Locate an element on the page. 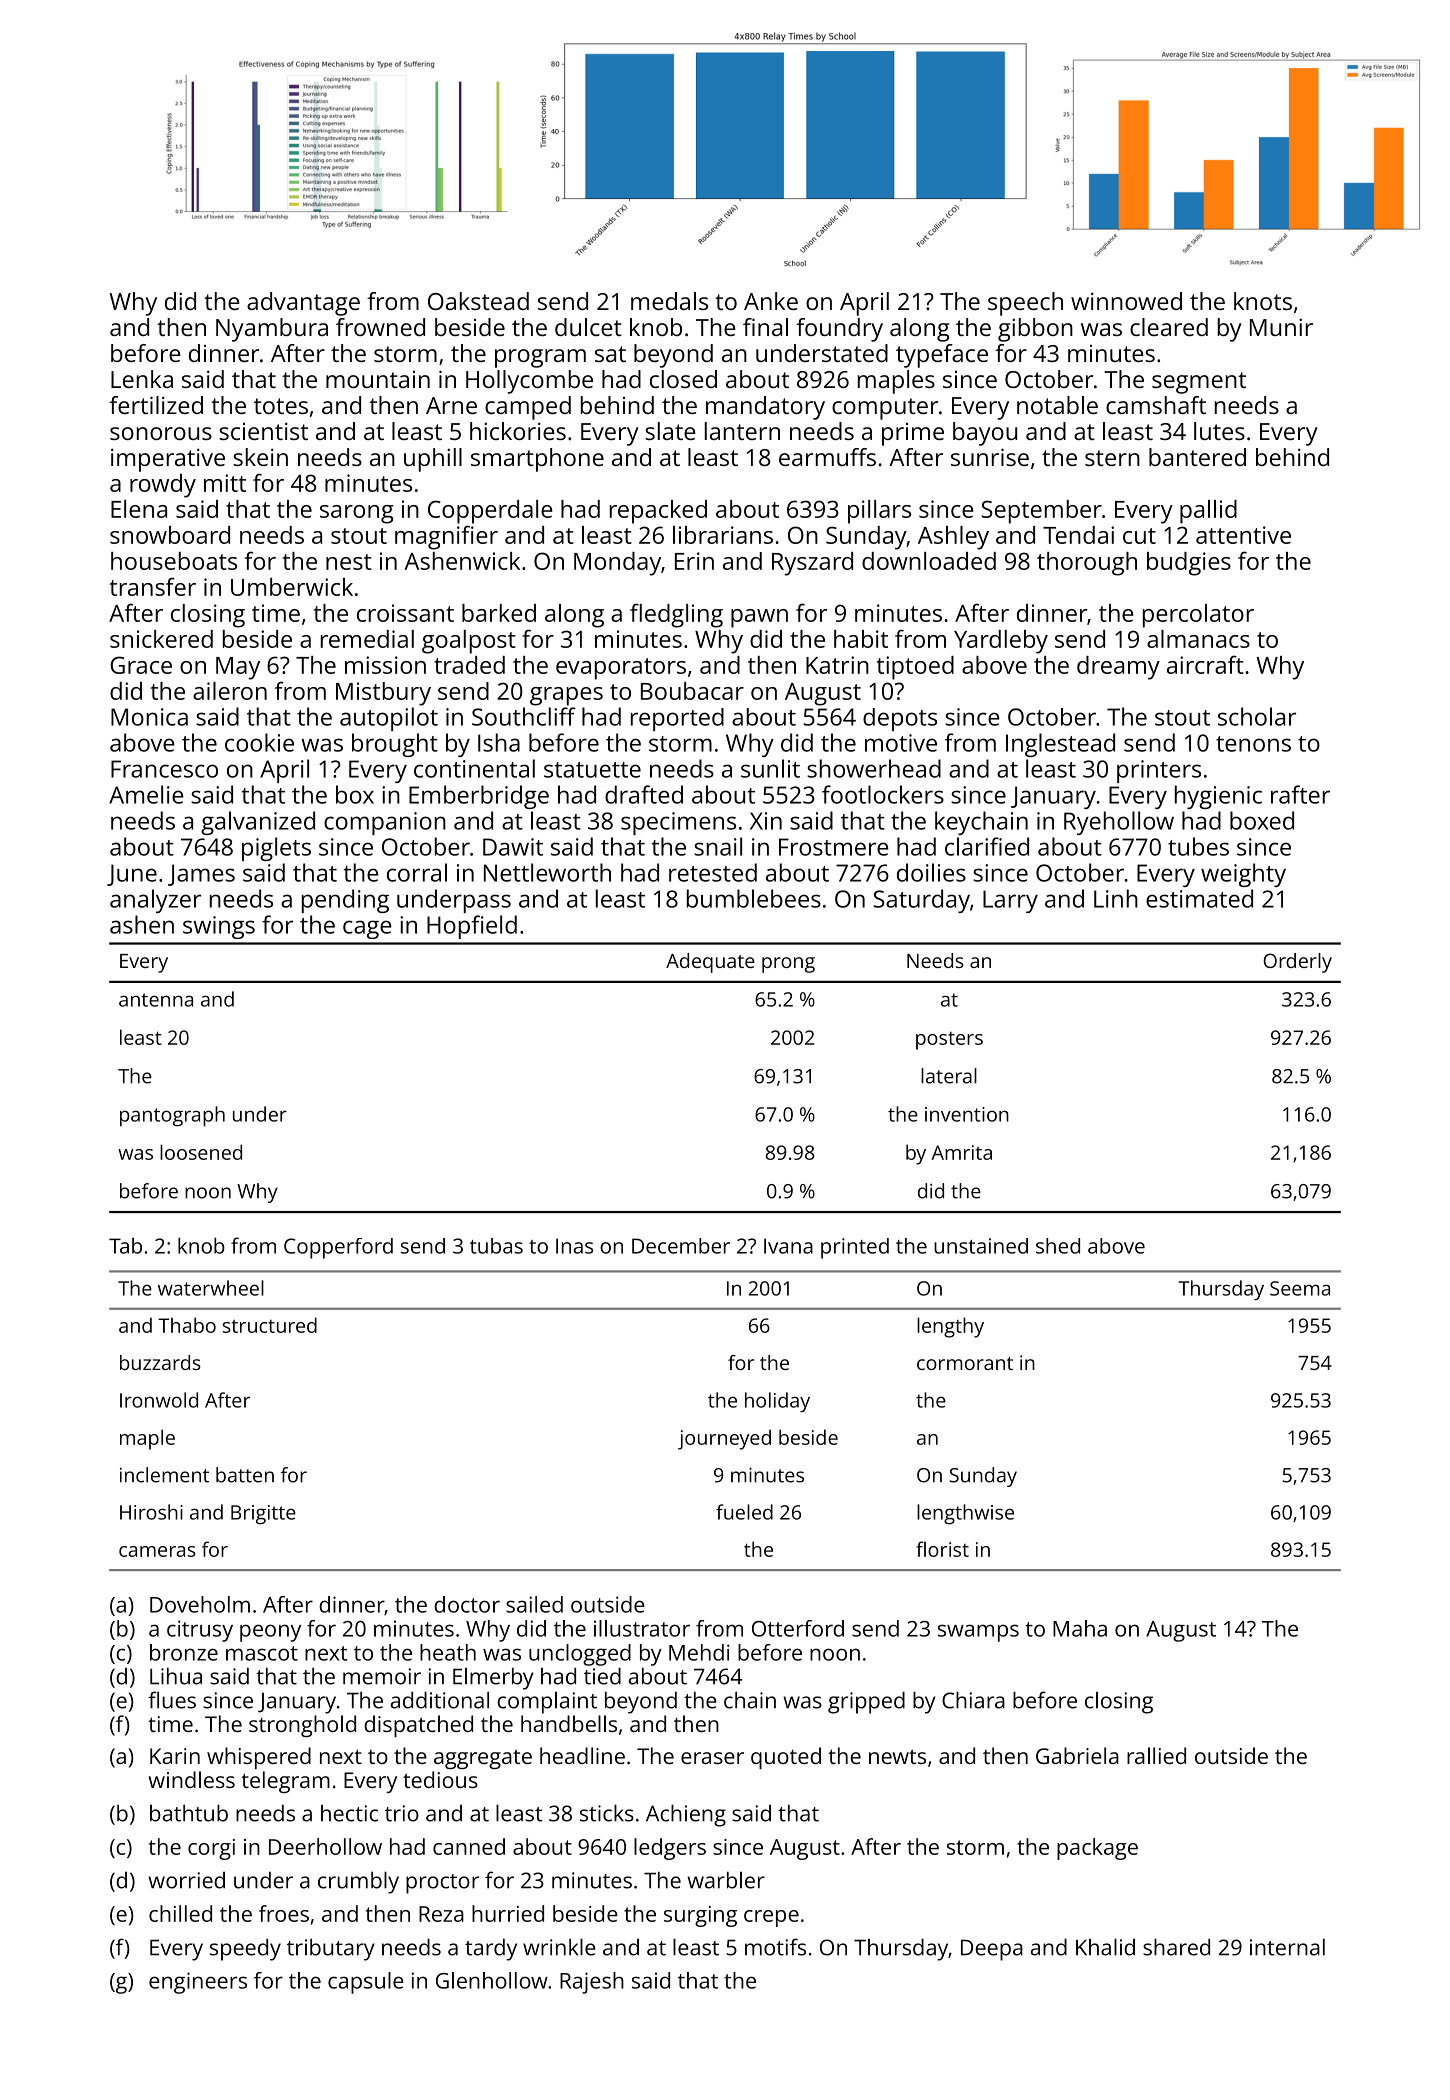  cleared is located at coordinates (1169, 327).
